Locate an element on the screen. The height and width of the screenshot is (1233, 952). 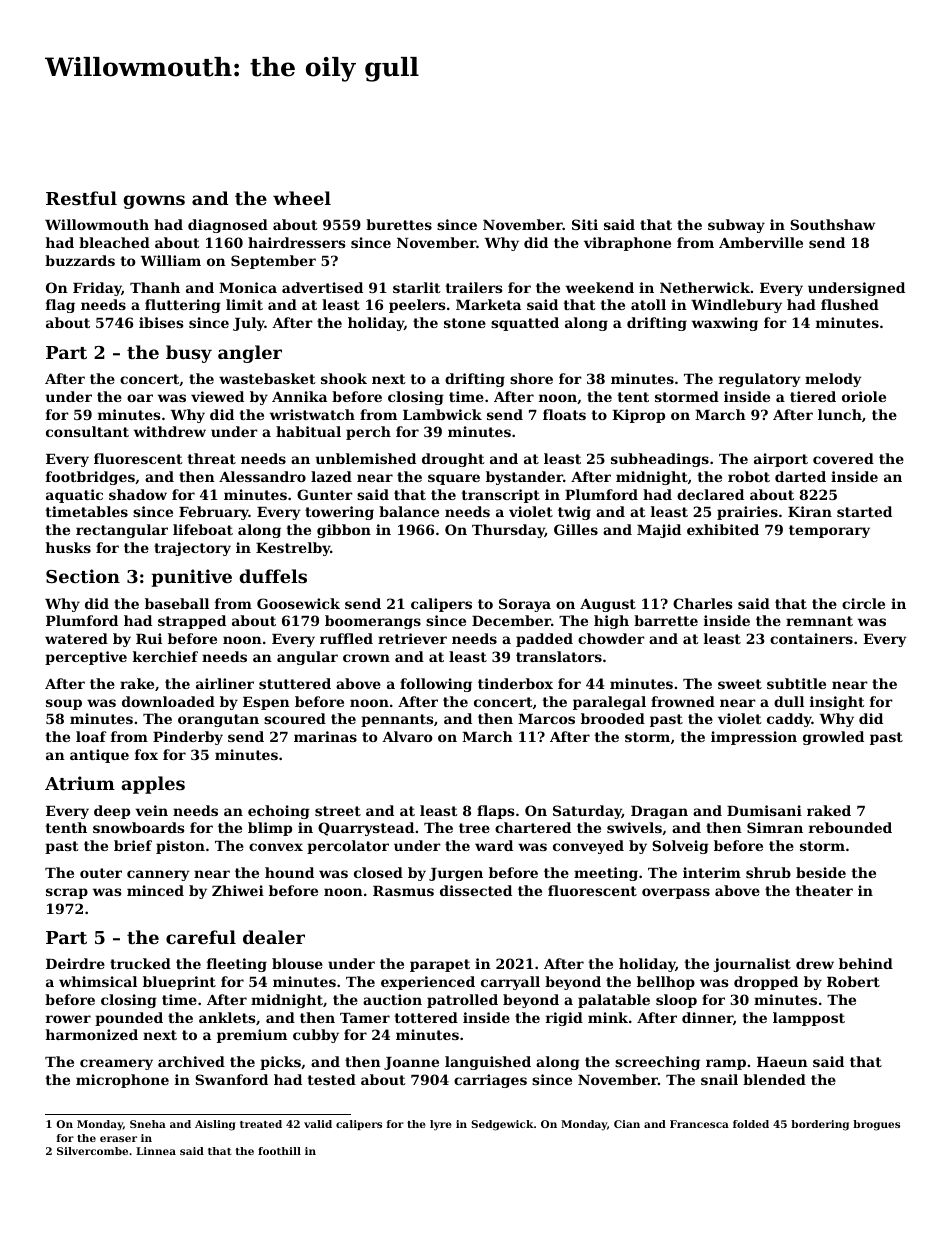
apples is located at coordinates (153, 785).
